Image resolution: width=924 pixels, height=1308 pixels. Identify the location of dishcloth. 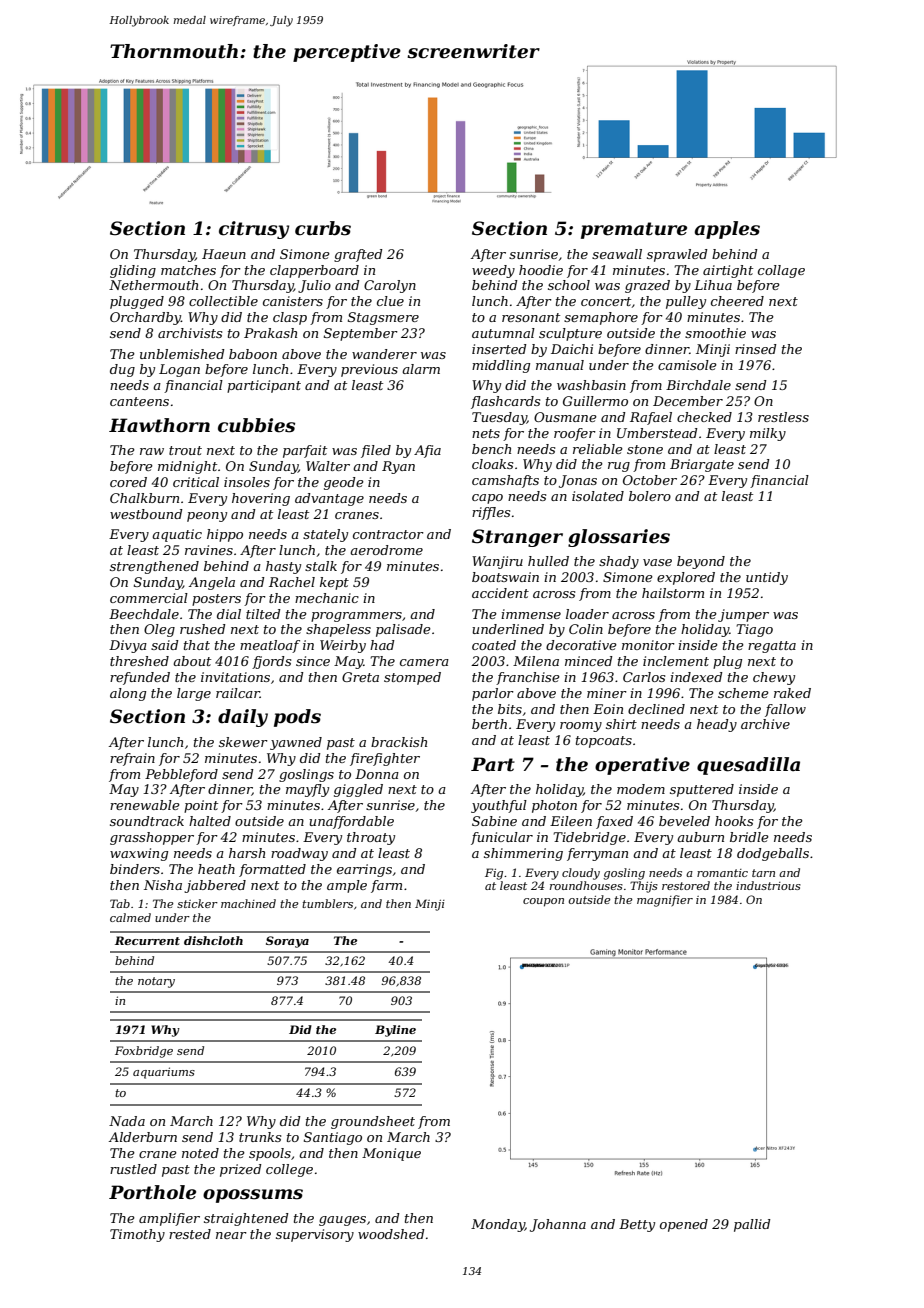
(213, 940).
